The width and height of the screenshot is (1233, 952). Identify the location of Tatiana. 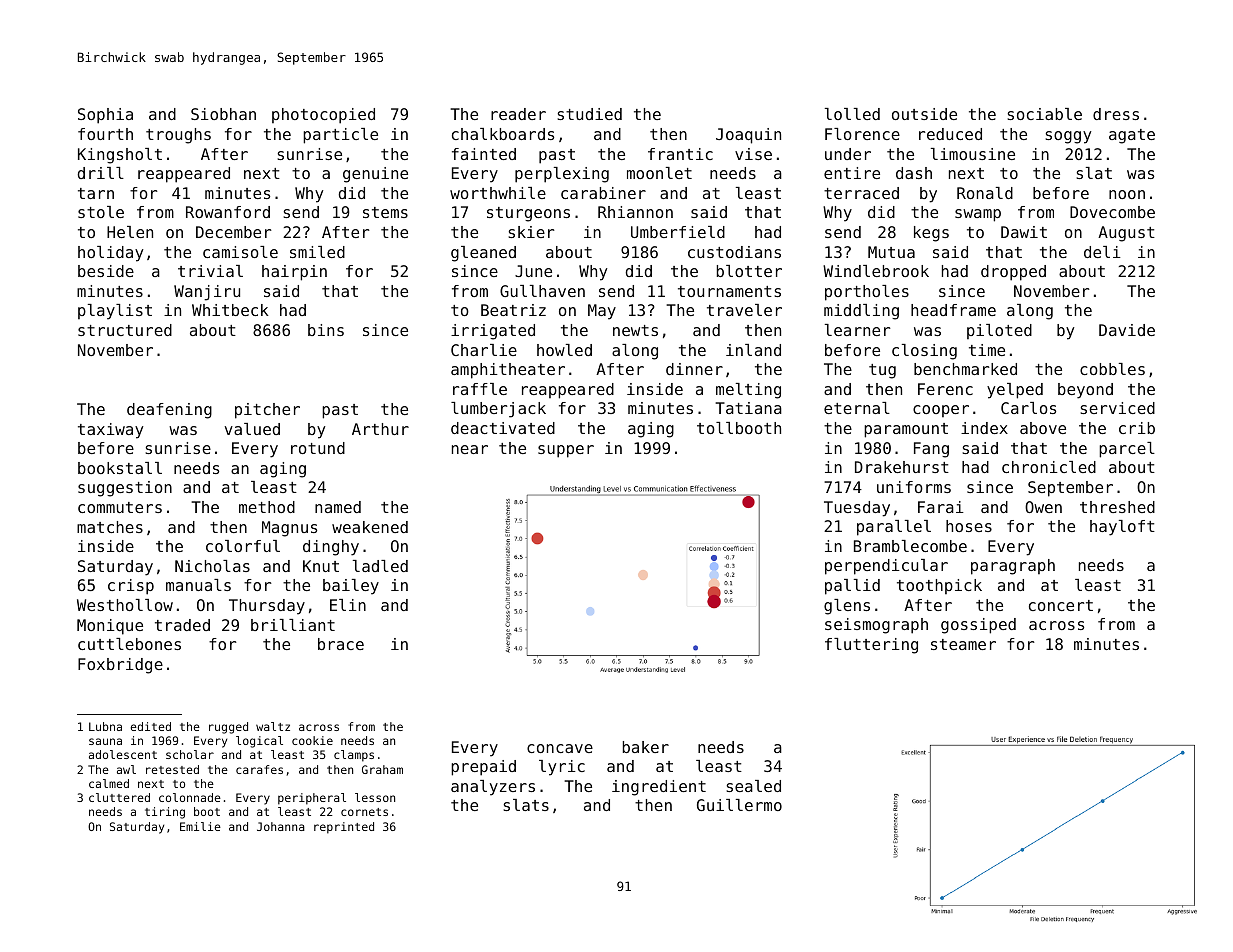
(748, 408).
